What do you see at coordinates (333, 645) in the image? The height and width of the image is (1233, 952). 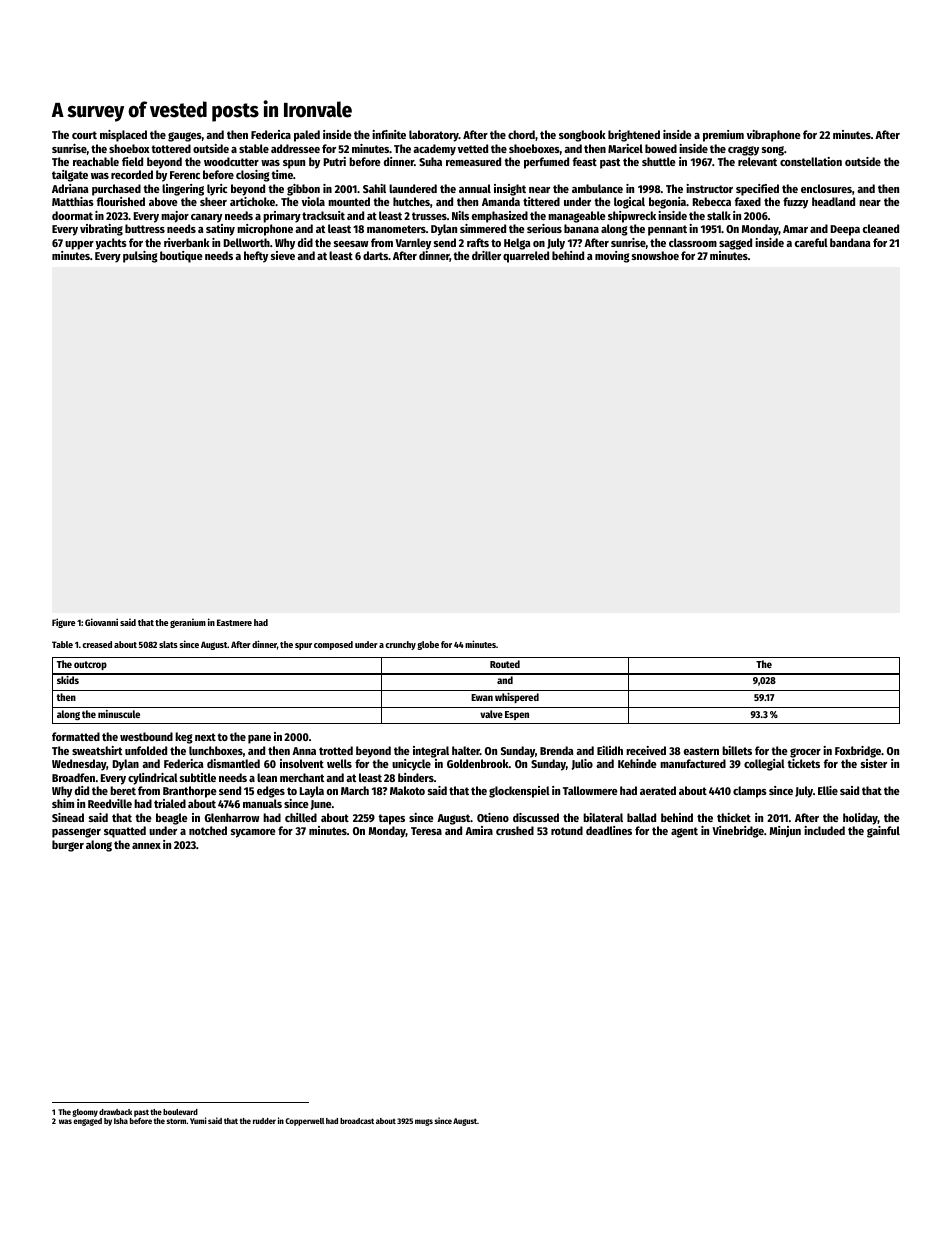 I see `composed` at bounding box center [333, 645].
